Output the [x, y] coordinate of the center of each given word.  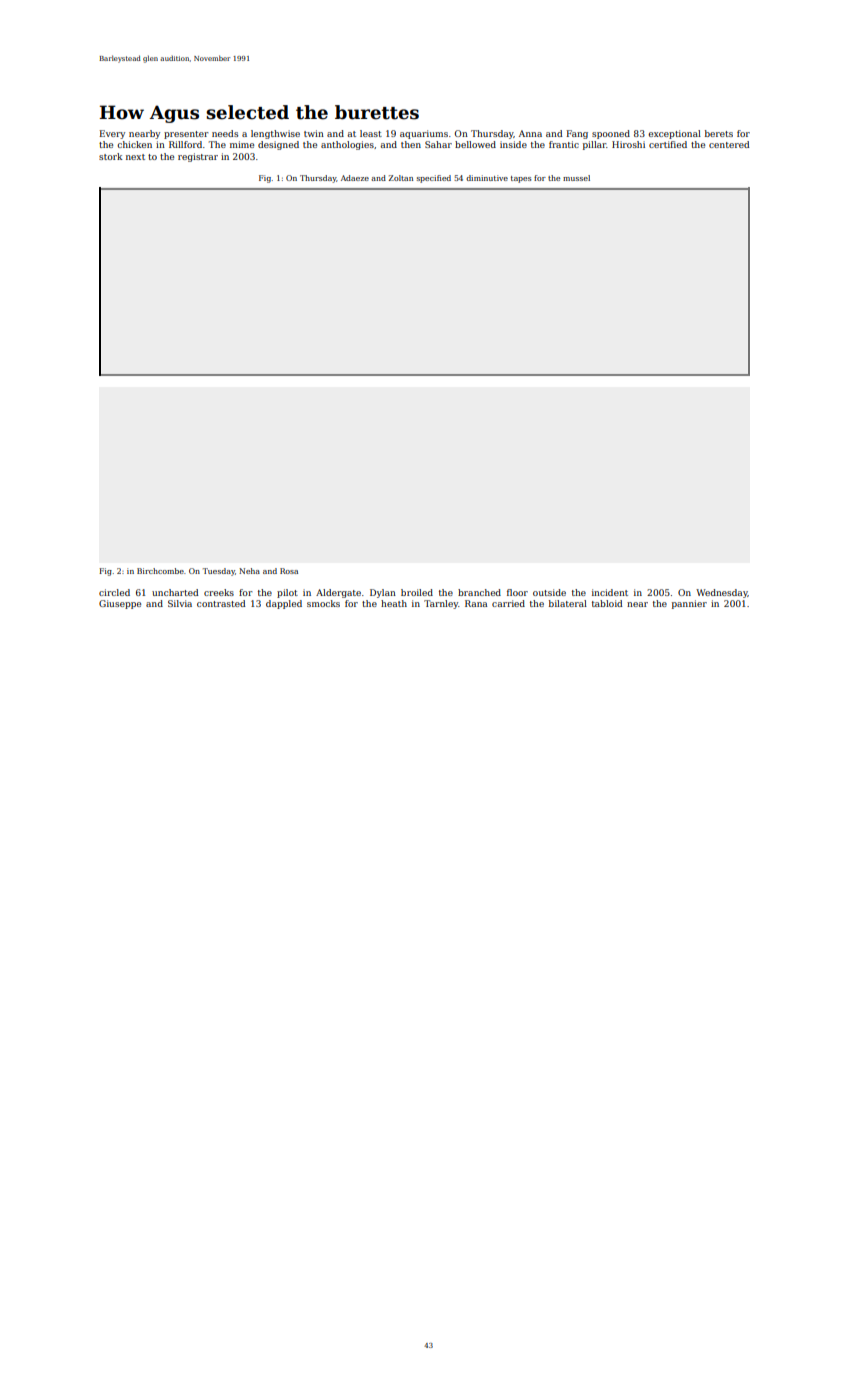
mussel [576, 178]
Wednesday [722, 593]
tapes [521, 179]
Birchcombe [160, 571]
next [135, 157]
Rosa [289, 571]
